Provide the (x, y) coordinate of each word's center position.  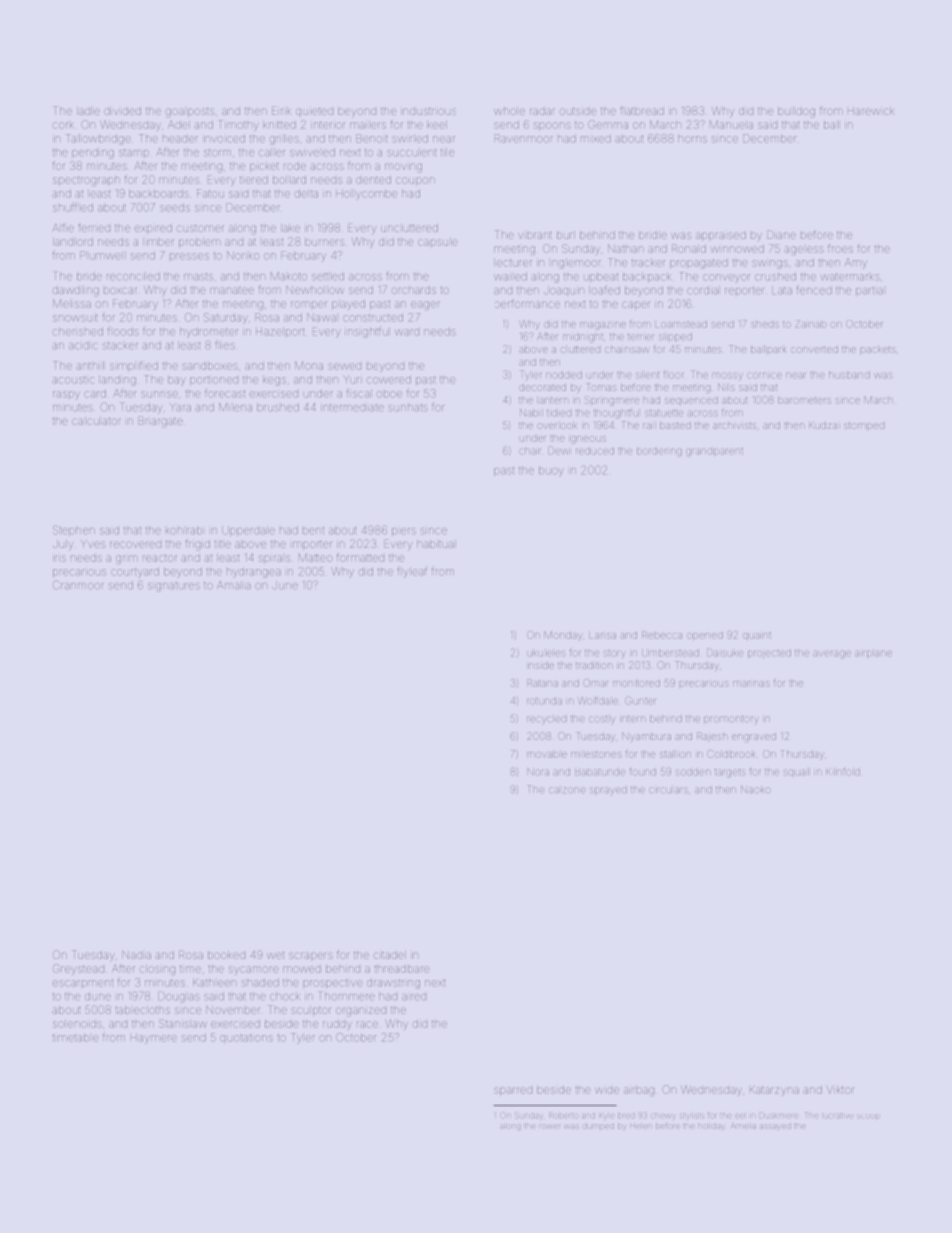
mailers (368, 125)
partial (869, 291)
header (180, 139)
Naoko (755, 789)
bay (177, 380)
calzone (567, 790)
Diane (781, 234)
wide (607, 1090)
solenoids (77, 1024)
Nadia (136, 955)
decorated (542, 387)
